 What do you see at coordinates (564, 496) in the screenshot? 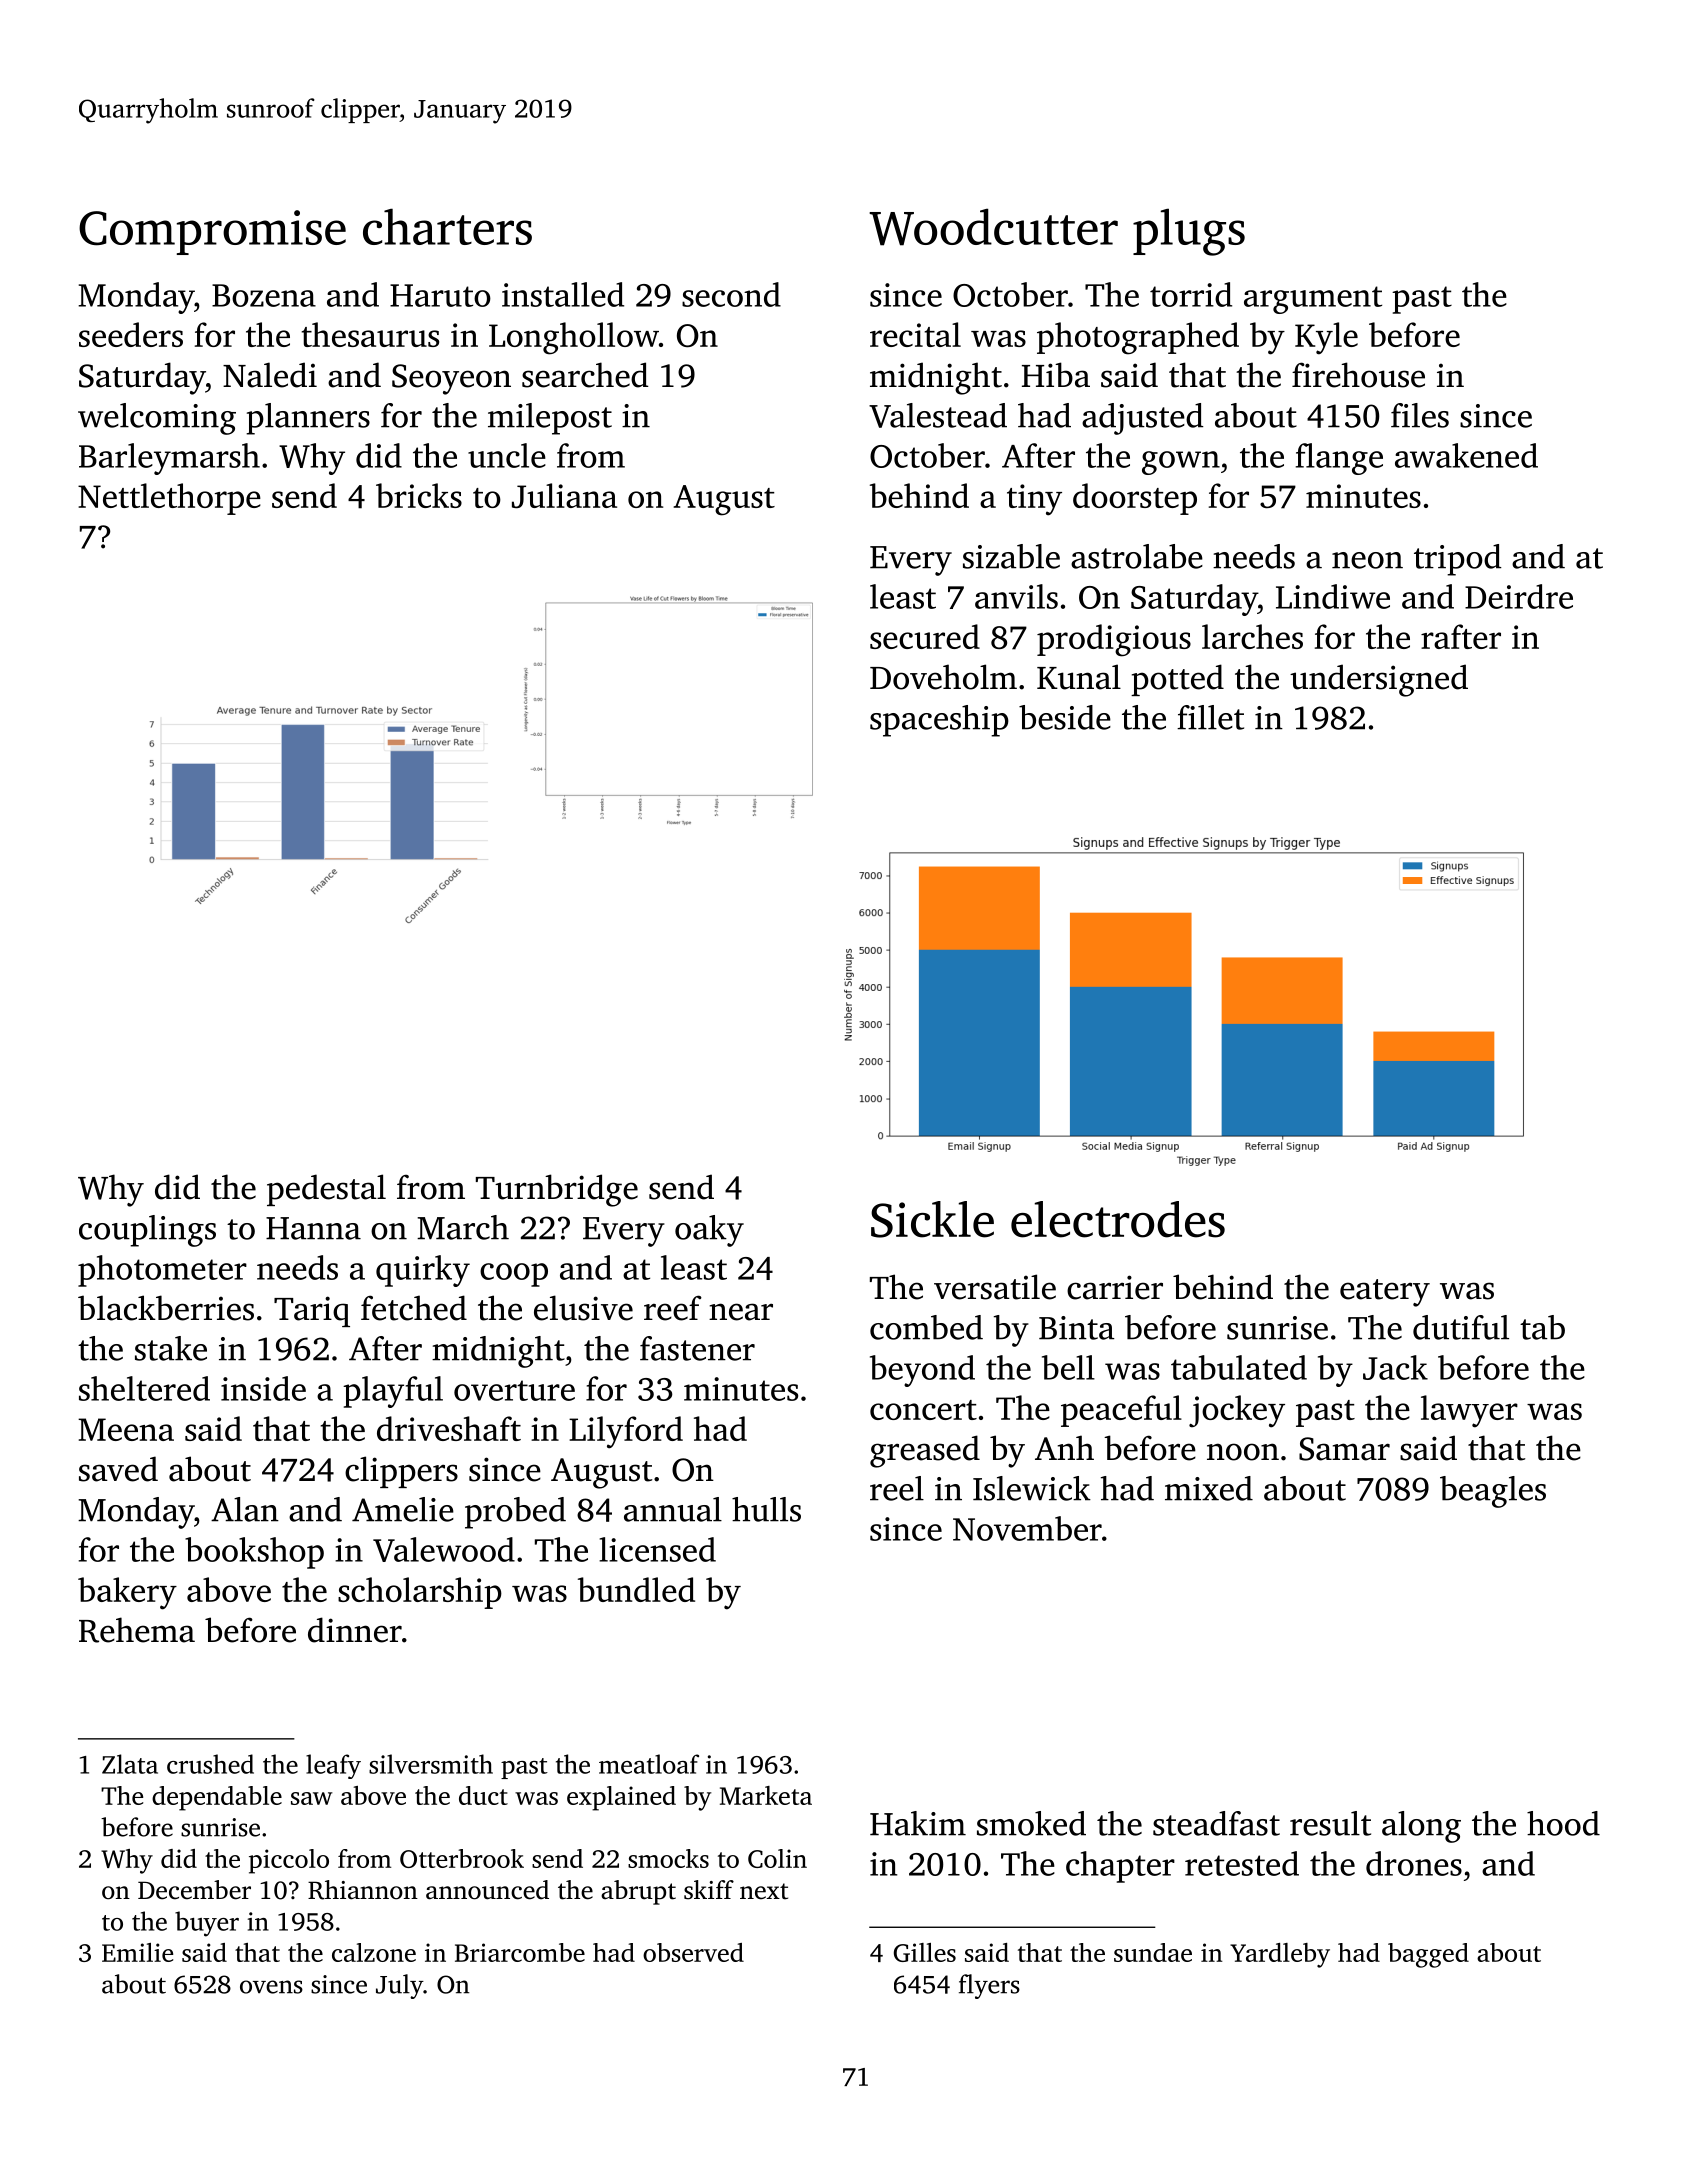
I see `Juliana` at bounding box center [564, 496].
